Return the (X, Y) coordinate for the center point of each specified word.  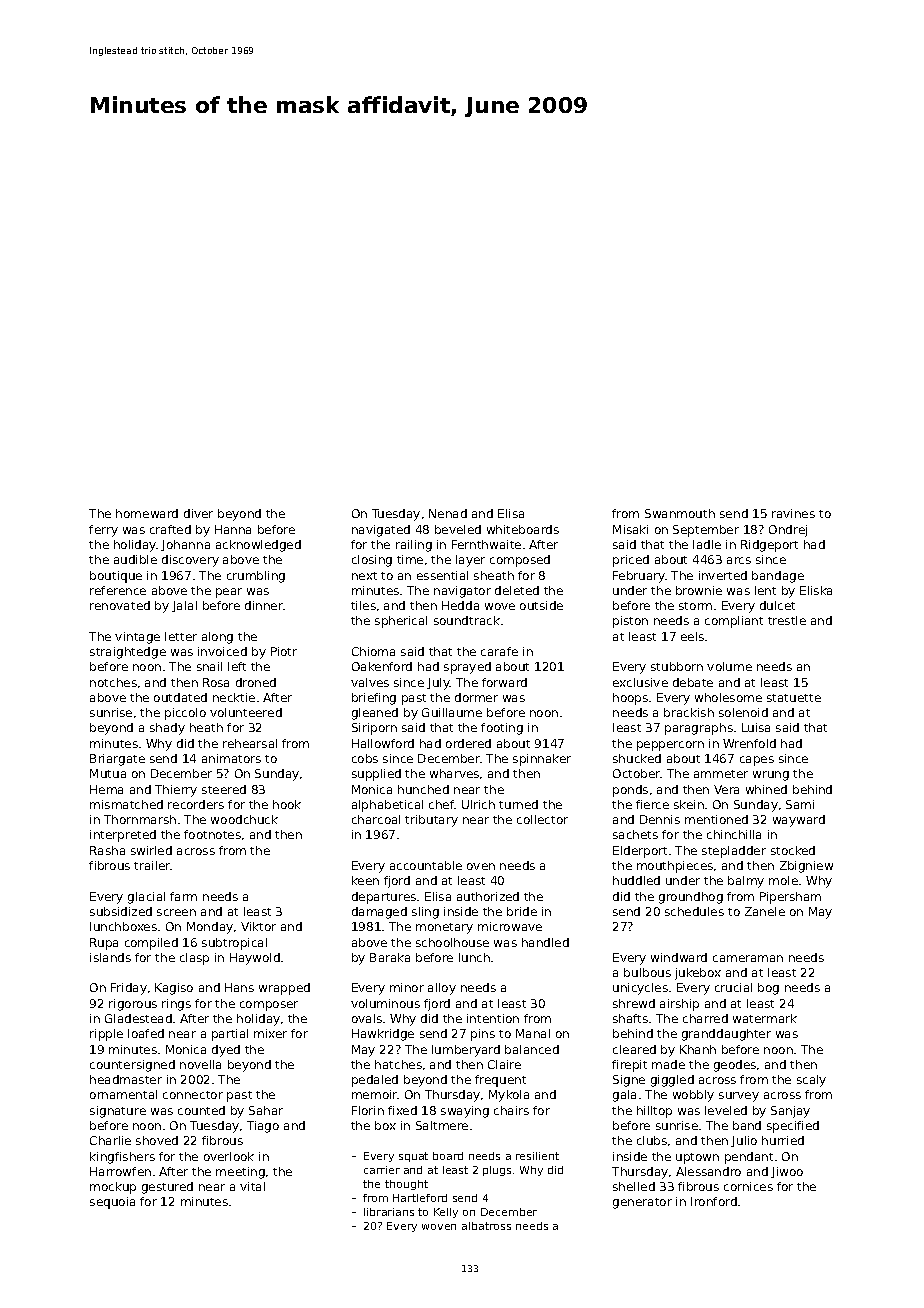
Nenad (448, 513)
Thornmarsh (140, 819)
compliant (734, 622)
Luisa (756, 727)
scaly (811, 1081)
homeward (147, 513)
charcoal (376, 819)
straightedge (128, 653)
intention (493, 1018)
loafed (146, 1033)
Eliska (816, 590)
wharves (454, 773)
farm (183, 896)
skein (689, 804)
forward (504, 682)
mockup (113, 1188)
